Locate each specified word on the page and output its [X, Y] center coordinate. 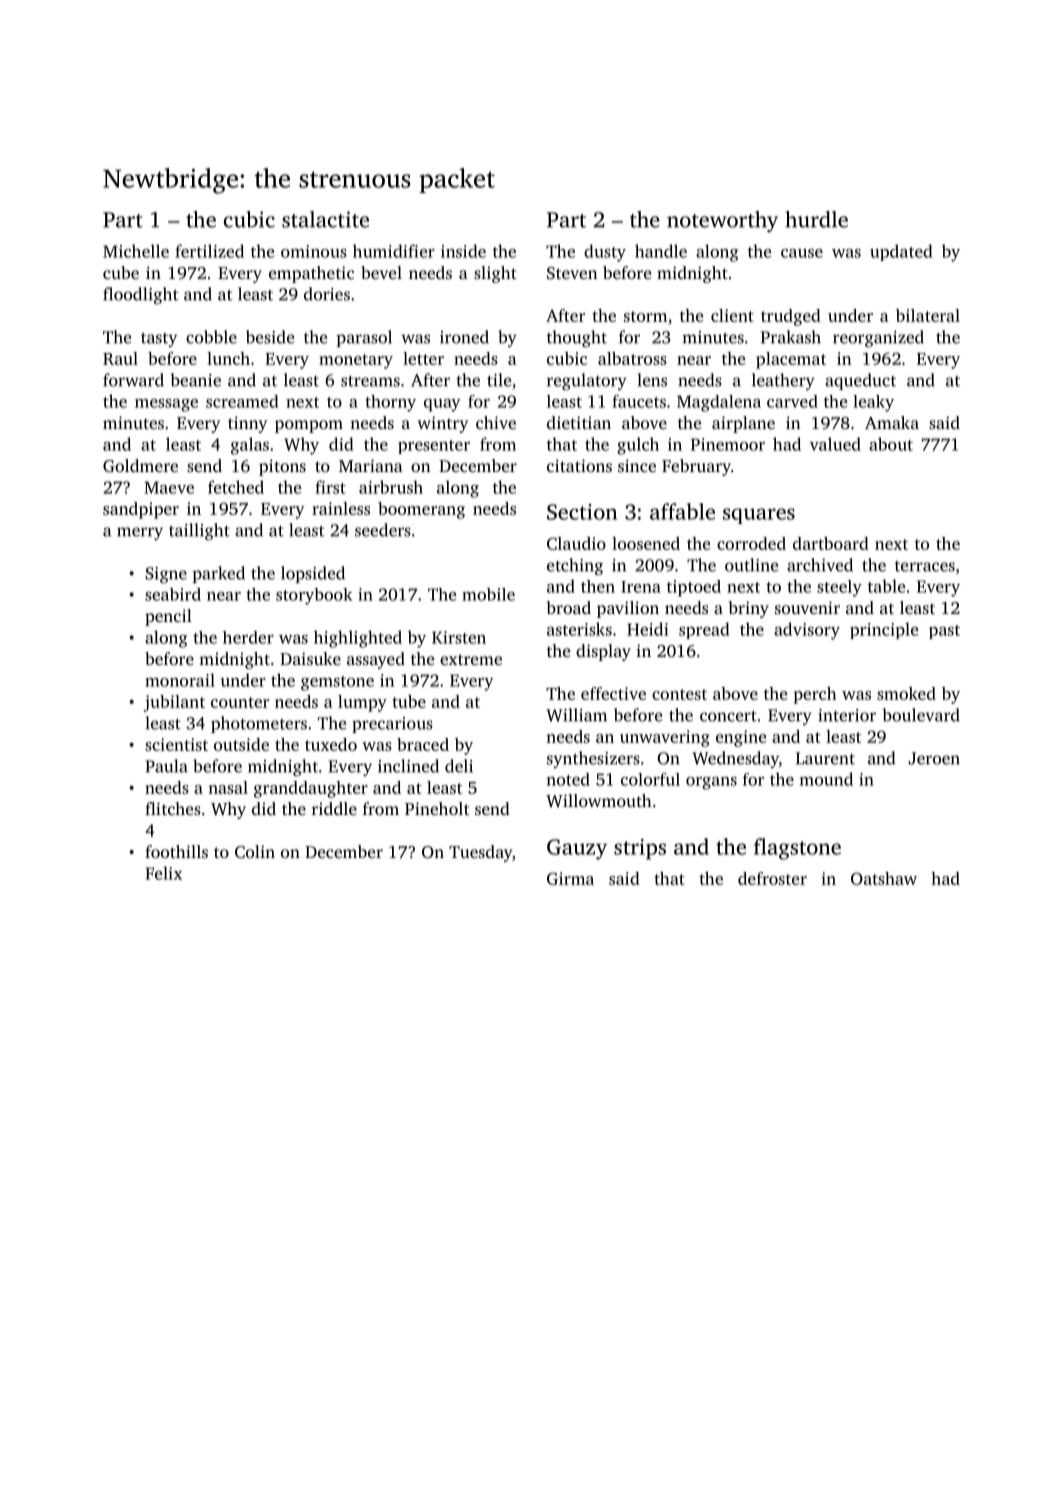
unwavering [665, 738]
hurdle [816, 219]
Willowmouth [599, 800]
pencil [168, 617]
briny [749, 609]
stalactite [325, 219]
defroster [772, 878]
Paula [166, 766]
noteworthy [722, 221]
